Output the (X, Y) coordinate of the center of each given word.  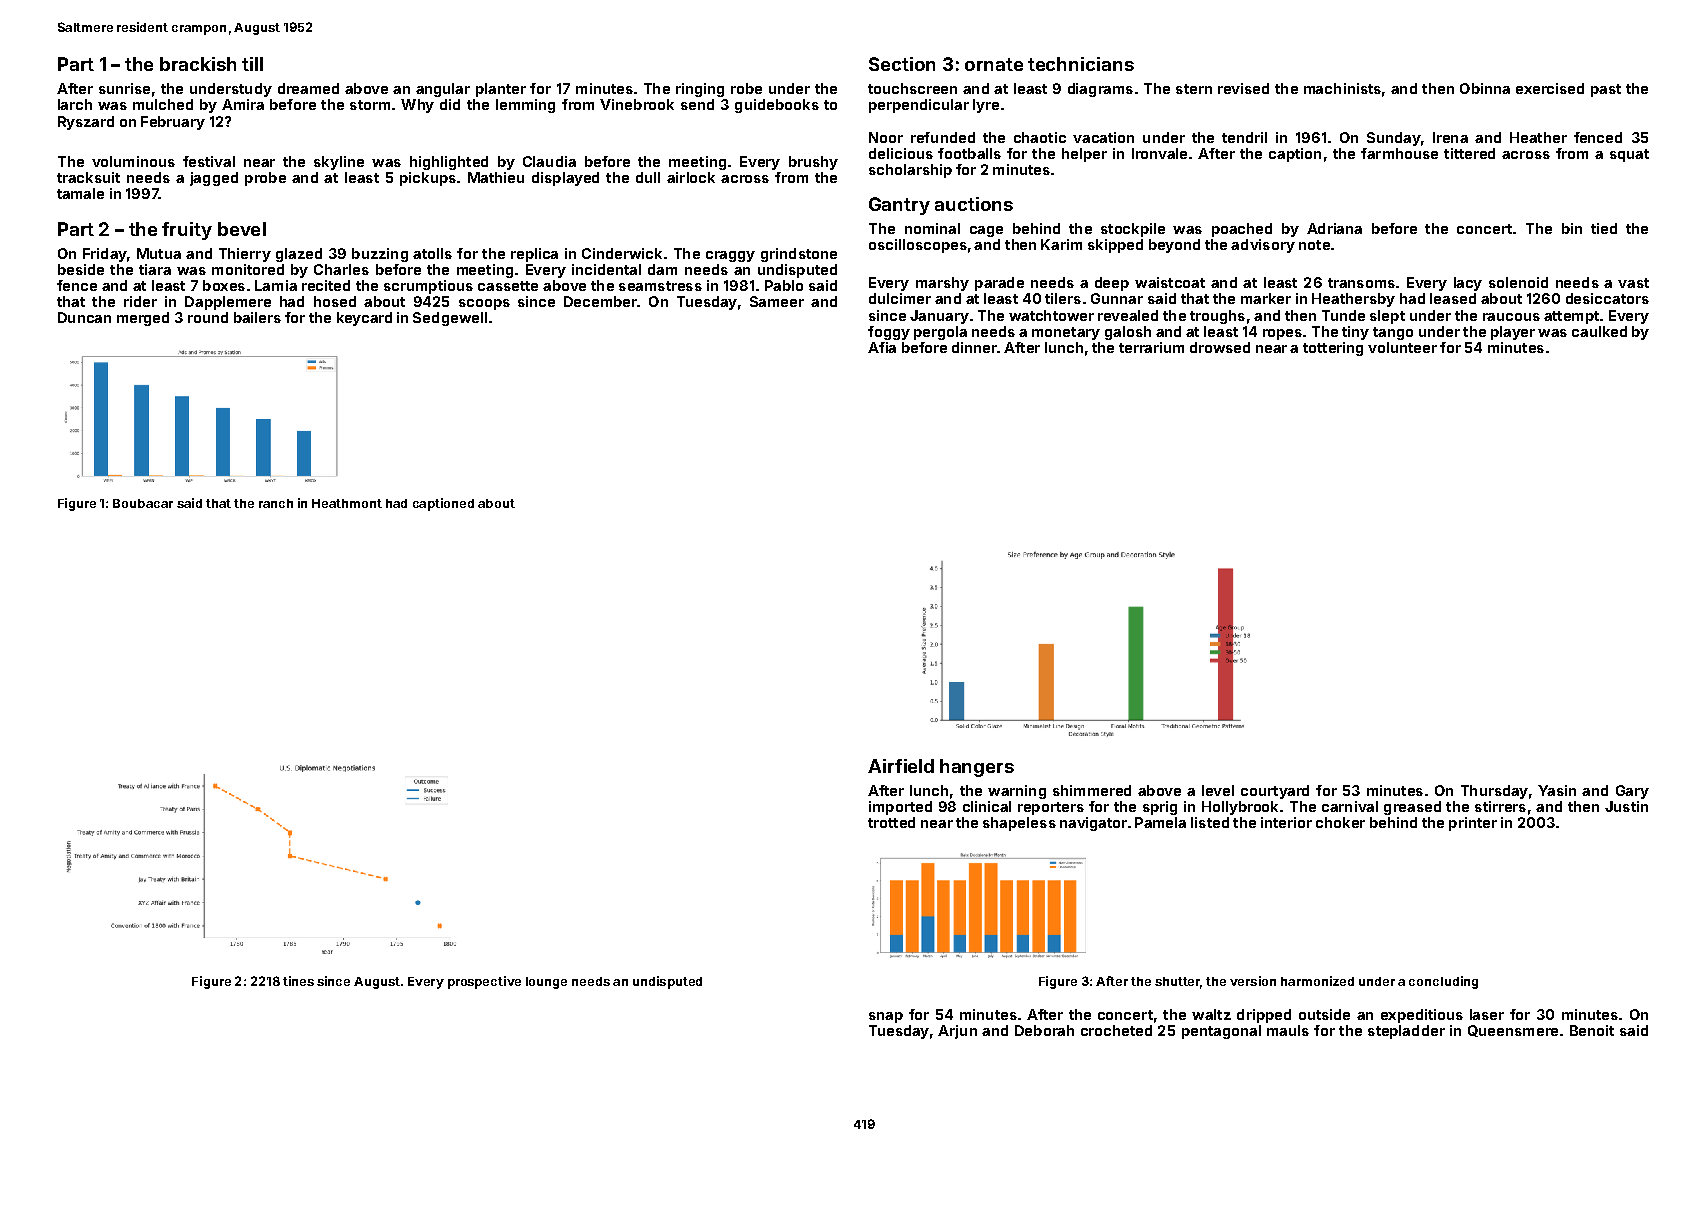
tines (298, 981)
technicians (1081, 64)
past (1606, 90)
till (252, 64)
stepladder (1406, 1032)
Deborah (1044, 1030)
